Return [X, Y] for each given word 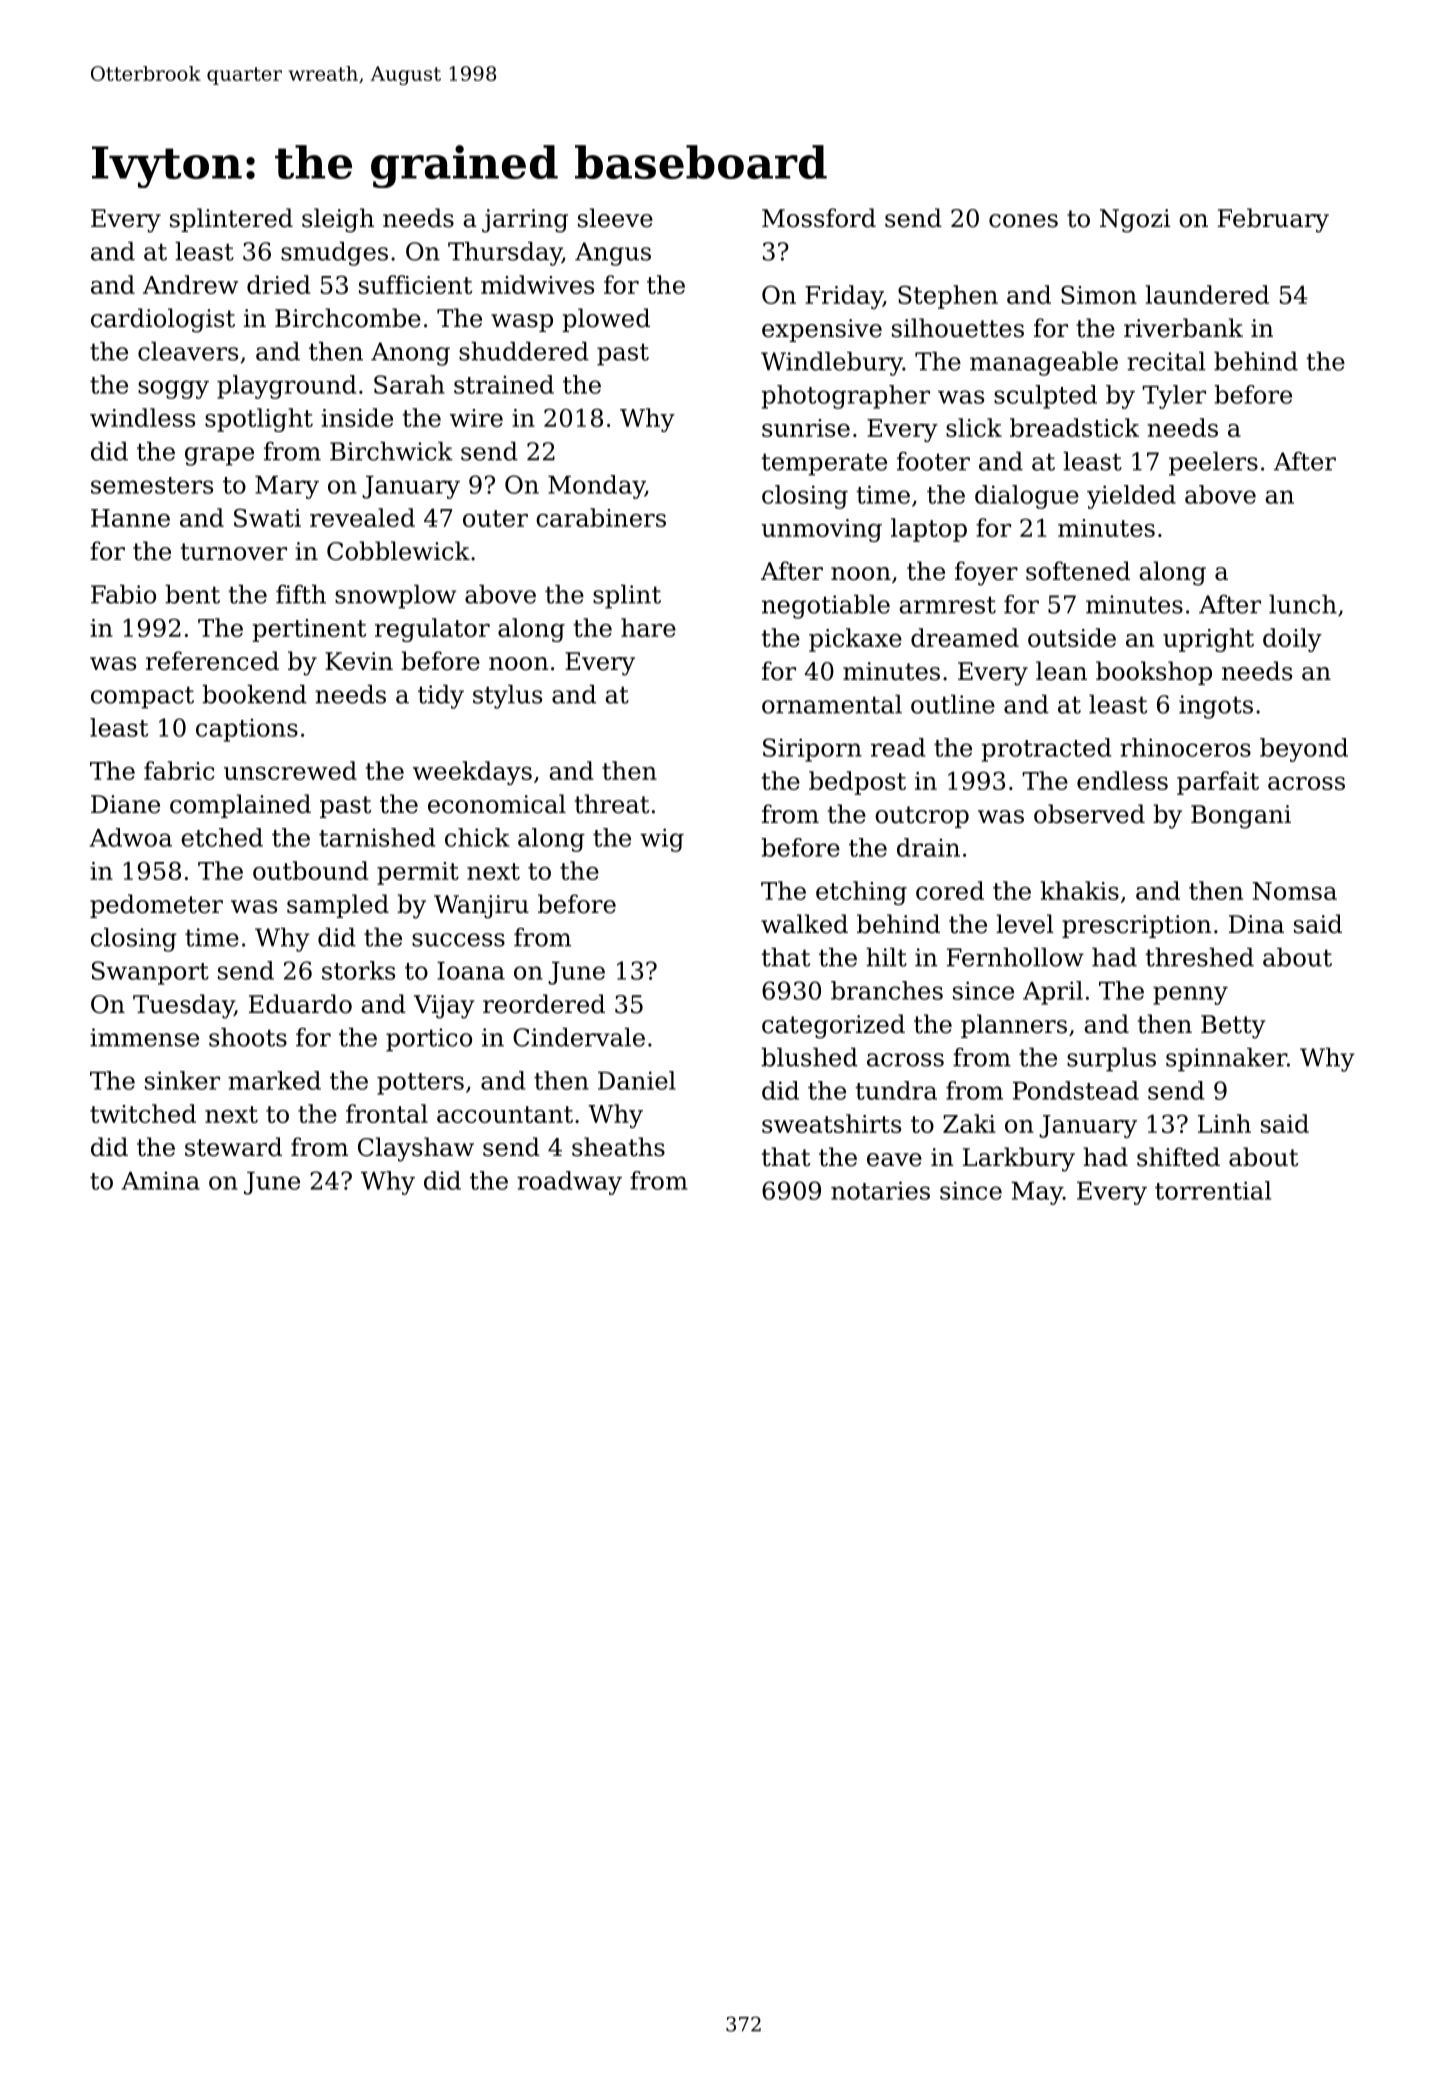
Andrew [190, 284]
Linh [1224, 1123]
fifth [301, 594]
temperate [824, 464]
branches [887, 990]
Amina [160, 1180]
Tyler [1174, 397]
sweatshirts [831, 1123]
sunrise [806, 428]
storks [358, 970]
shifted [1178, 1157]
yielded [1131, 497]
